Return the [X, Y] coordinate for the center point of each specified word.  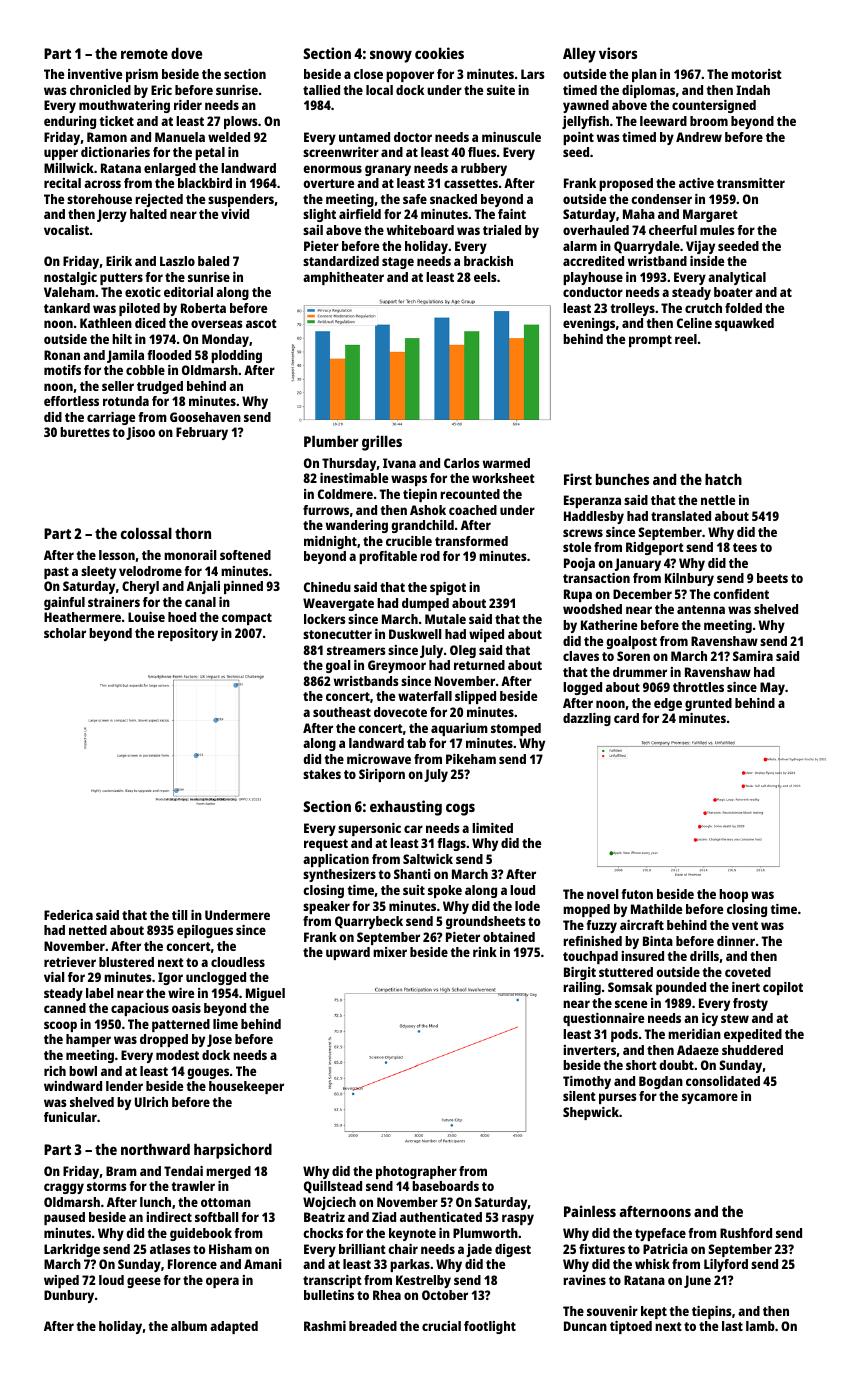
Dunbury [69, 1296]
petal [210, 153]
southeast [342, 712]
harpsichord [233, 1151]
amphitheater [343, 278]
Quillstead [333, 1187]
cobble [145, 370]
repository [188, 634]
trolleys [633, 309]
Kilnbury [689, 579]
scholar [65, 633]
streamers [356, 650]
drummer [640, 672]
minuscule [511, 137]
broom [709, 121]
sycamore [710, 1098]
